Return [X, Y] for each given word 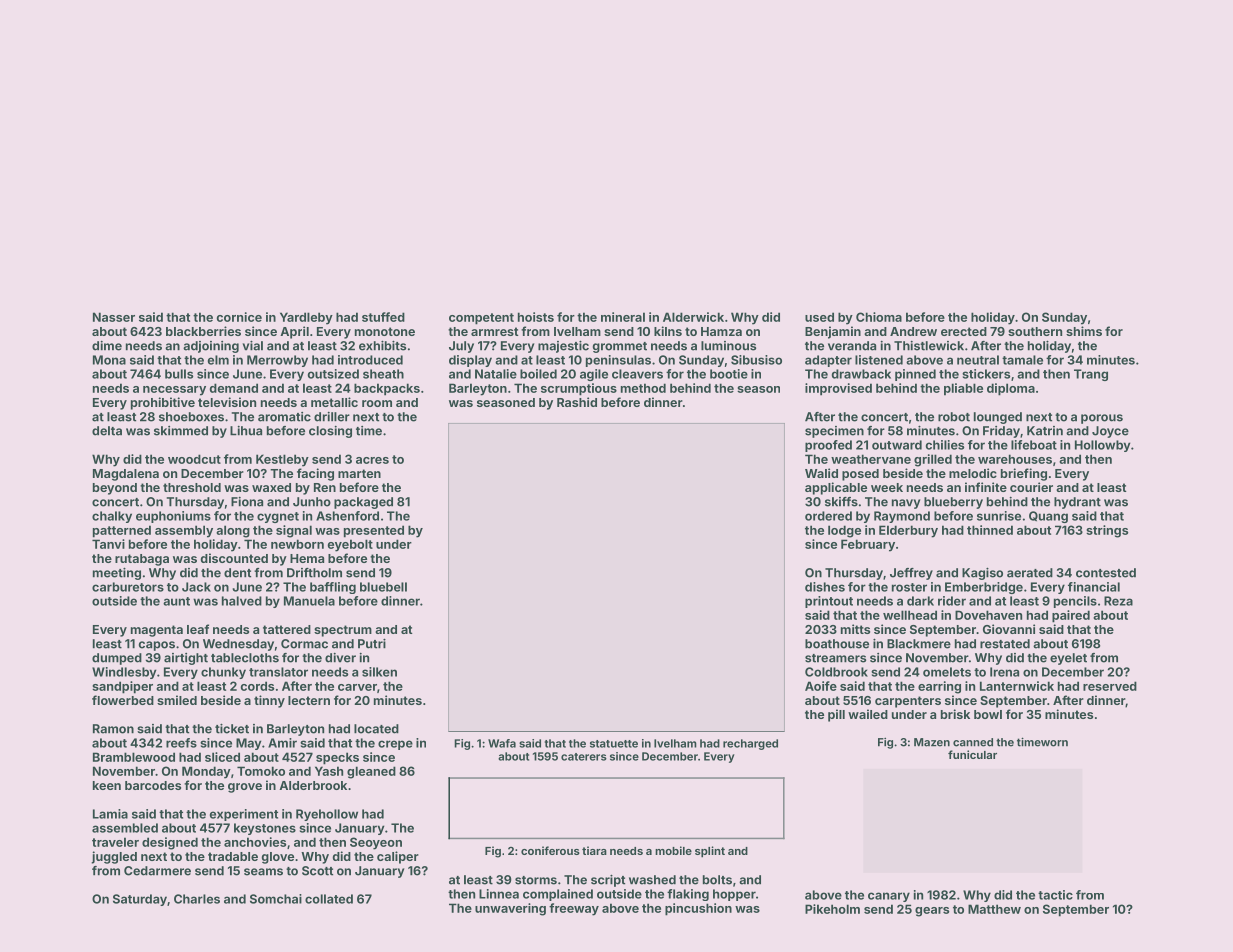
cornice [239, 317]
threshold [192, 487]
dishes [825, 587]
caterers [584, 757]
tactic [1055, 895]
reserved [1110, 686]
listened [879, 360]
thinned [990, 530]
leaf [198, 629]
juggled [114, 857]
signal [294, 531]
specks [337, 758]
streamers [835, 658]
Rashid [577, 402]
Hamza [721, 331]
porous [1102, 419]
